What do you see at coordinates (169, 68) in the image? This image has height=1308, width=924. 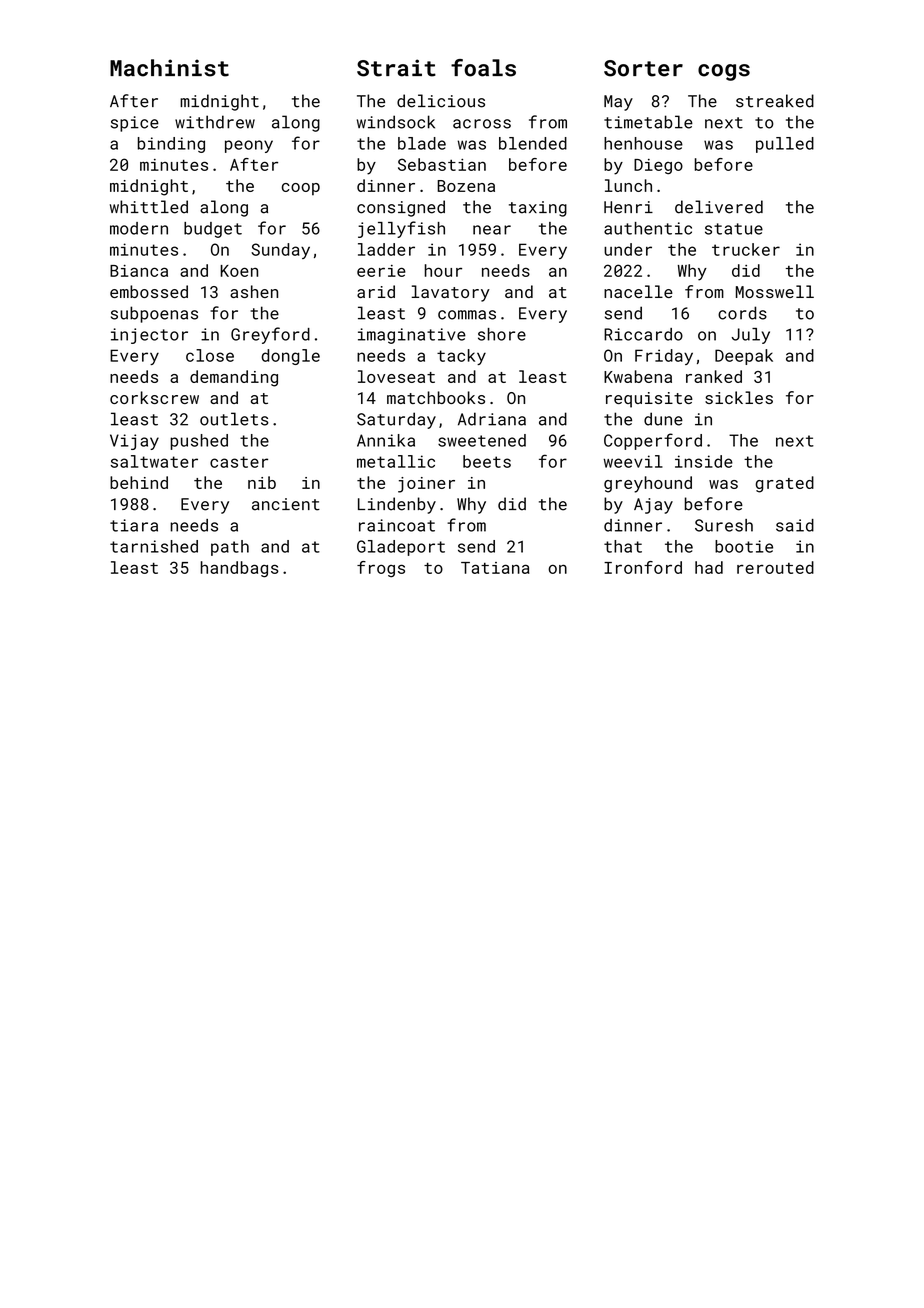 I see `Machinist` at bounding box center [169, 68].
